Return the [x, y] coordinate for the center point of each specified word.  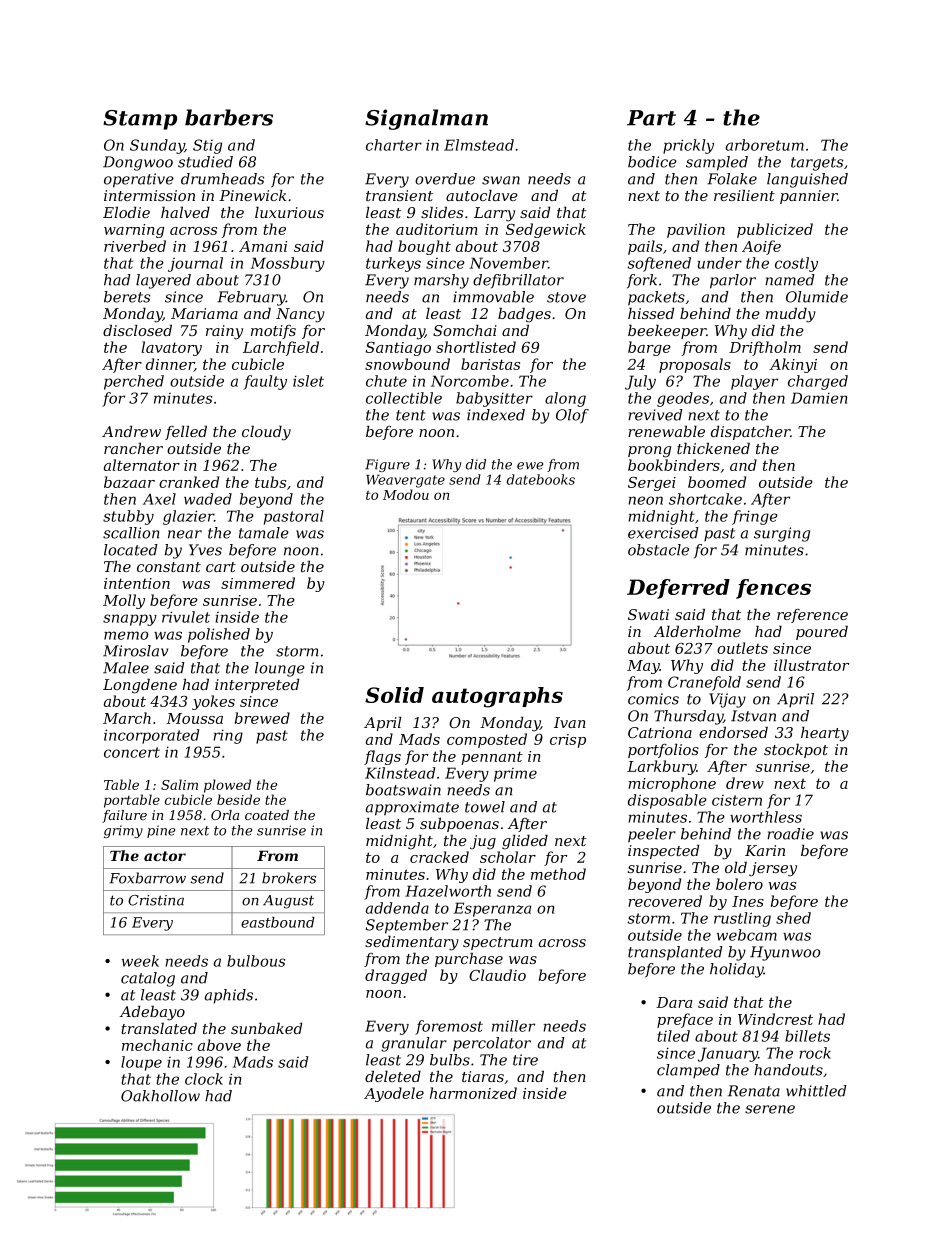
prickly [688, 146]
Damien [819, 398]
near [185, 534]
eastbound [278, 922]
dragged [396, 976]
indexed [496, 415]
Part [651, 118]
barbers [229, 117]
